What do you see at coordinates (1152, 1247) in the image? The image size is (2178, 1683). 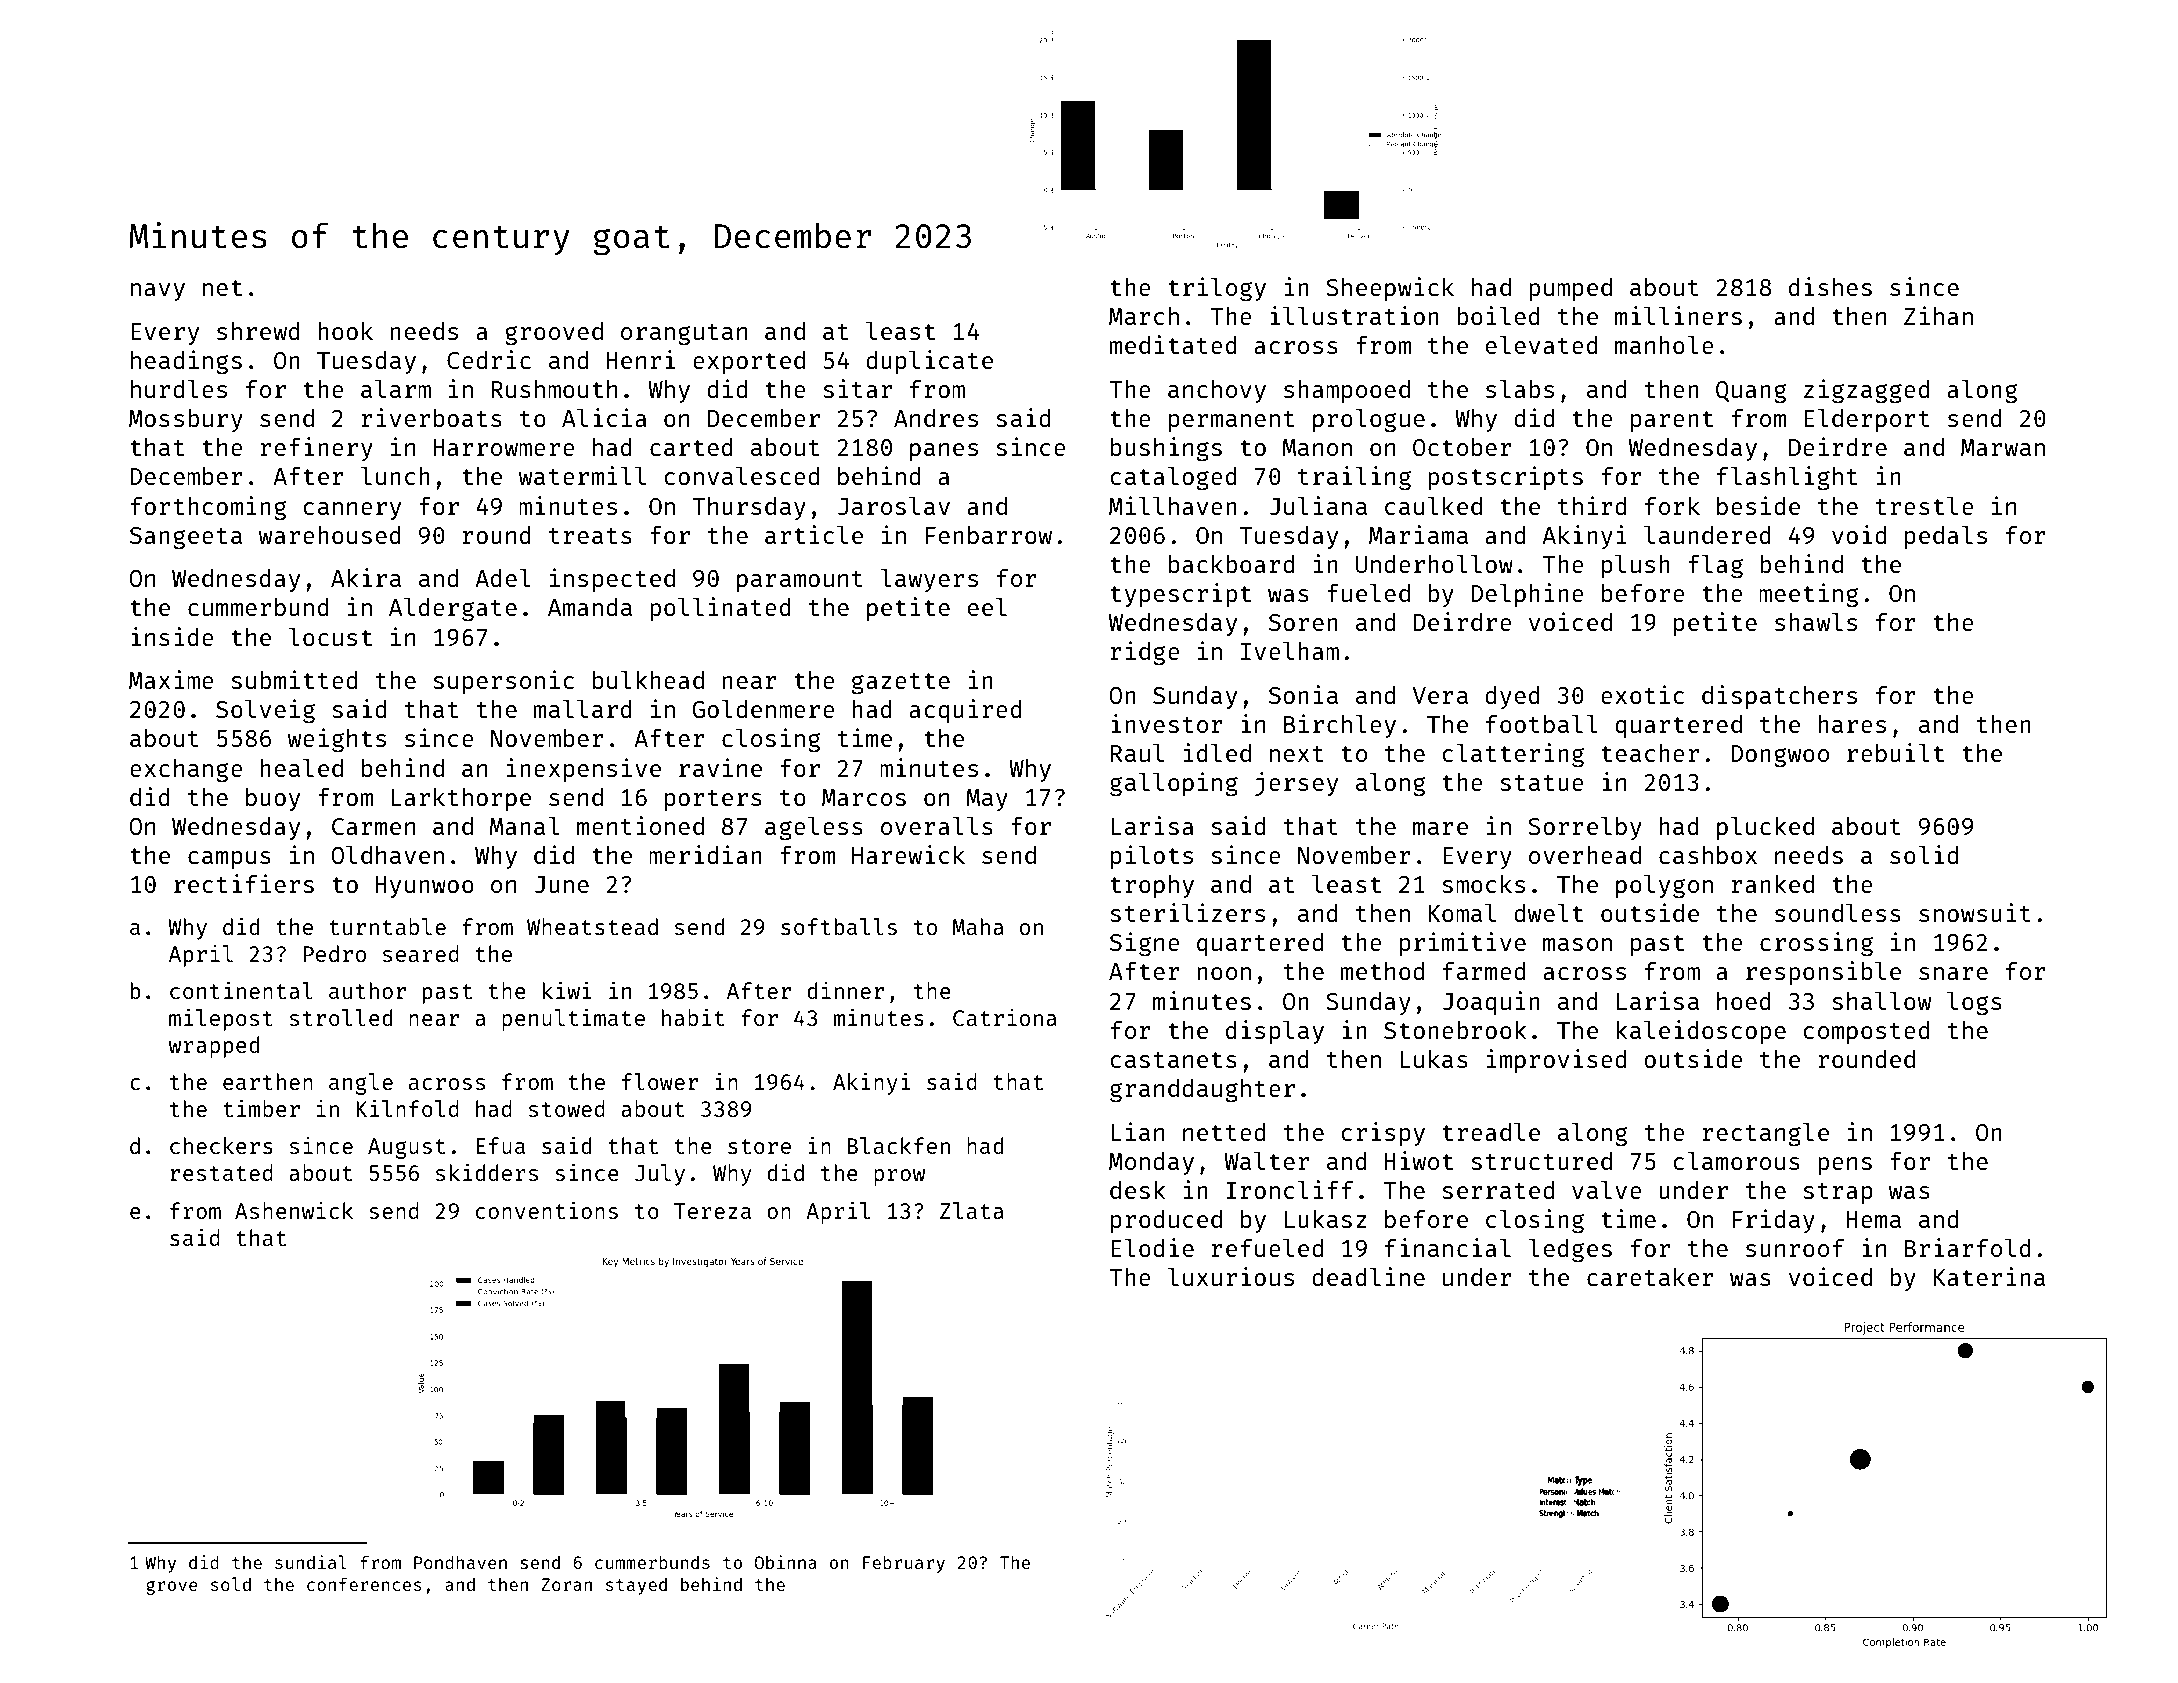 I see `Elodie` at bounding box center [1152, 1247].
